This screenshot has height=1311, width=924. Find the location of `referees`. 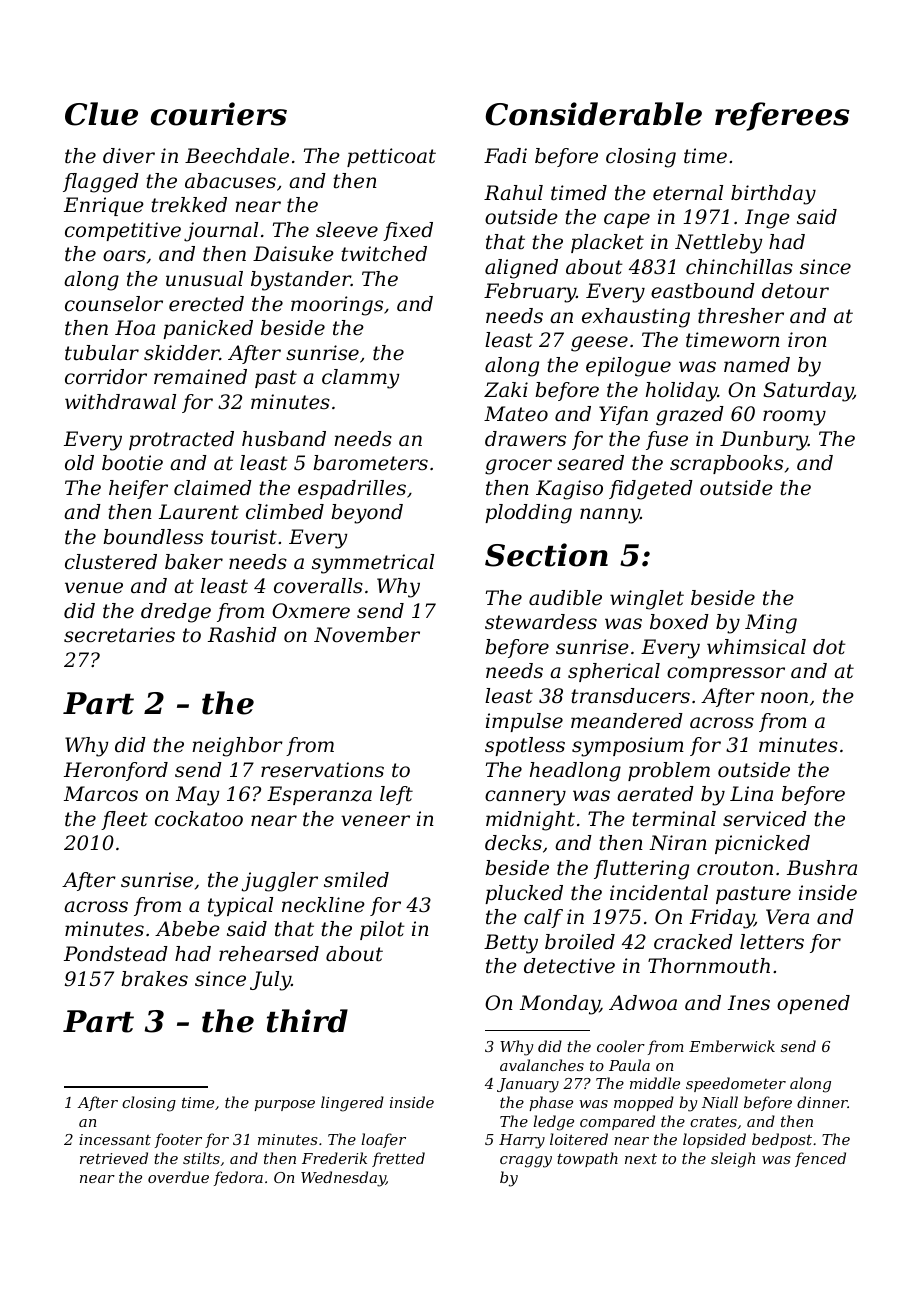

referees is located at coordinates (782, 116).
